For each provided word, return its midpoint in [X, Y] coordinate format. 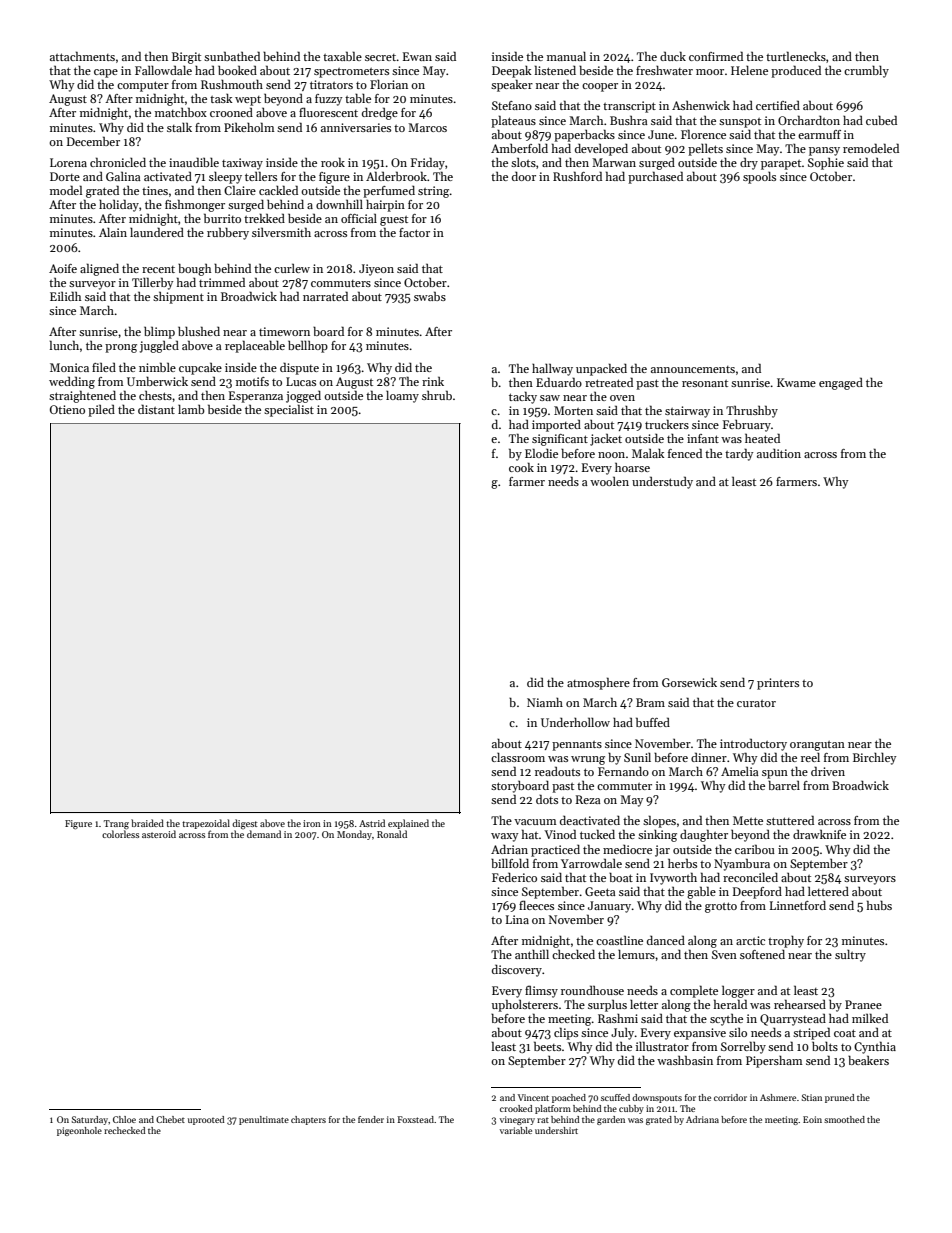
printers [778, 684]
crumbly [866, 71]
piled [101, 410]
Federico [514, 877]
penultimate [264, 1120]
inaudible [194, 162]
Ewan [417, 56]
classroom [518, 757]
